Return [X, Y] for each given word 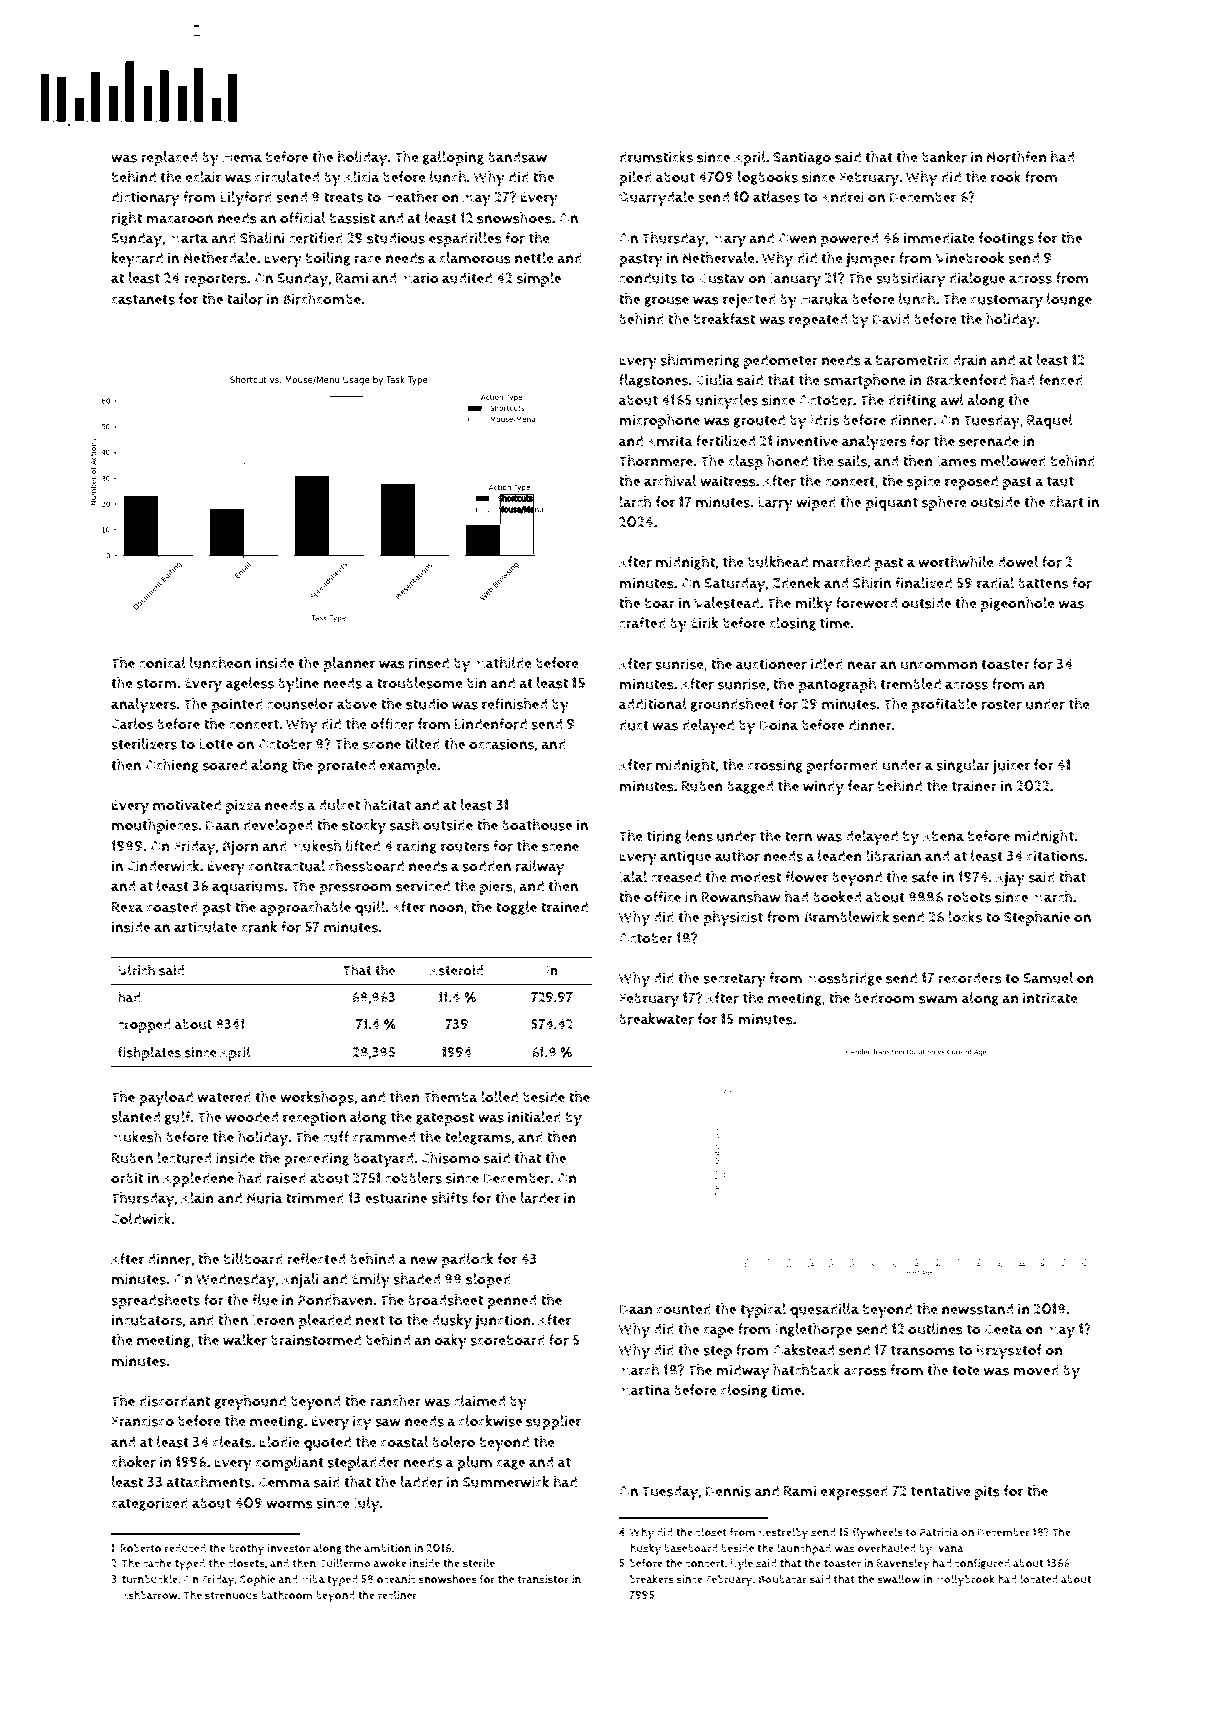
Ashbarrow [150, 1595]
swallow [898, 1579]
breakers [652, 1579]
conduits [648, 278]
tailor [245, 299]
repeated [818, 320]
